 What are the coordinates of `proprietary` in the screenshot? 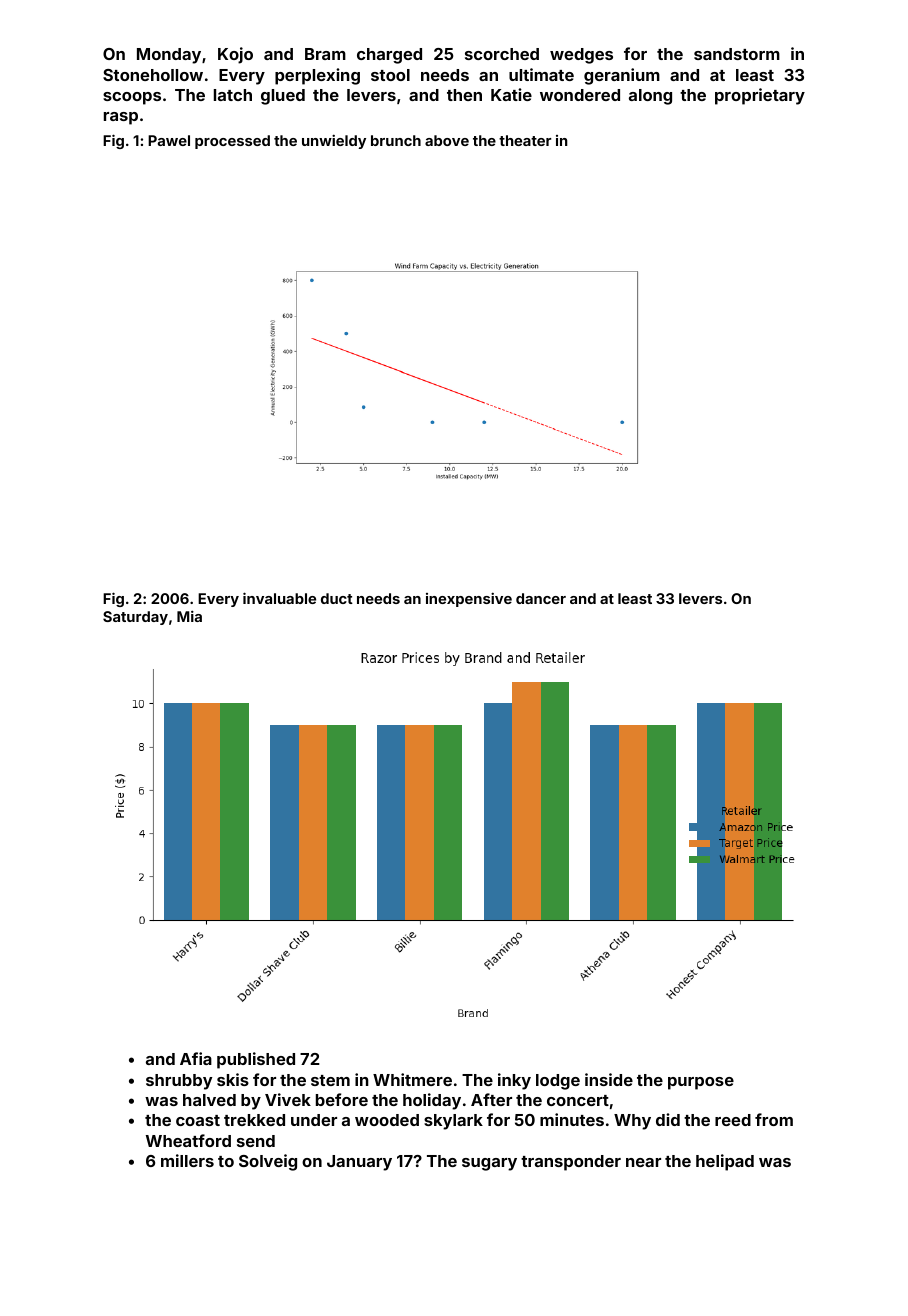 It's located at (760, 96).
